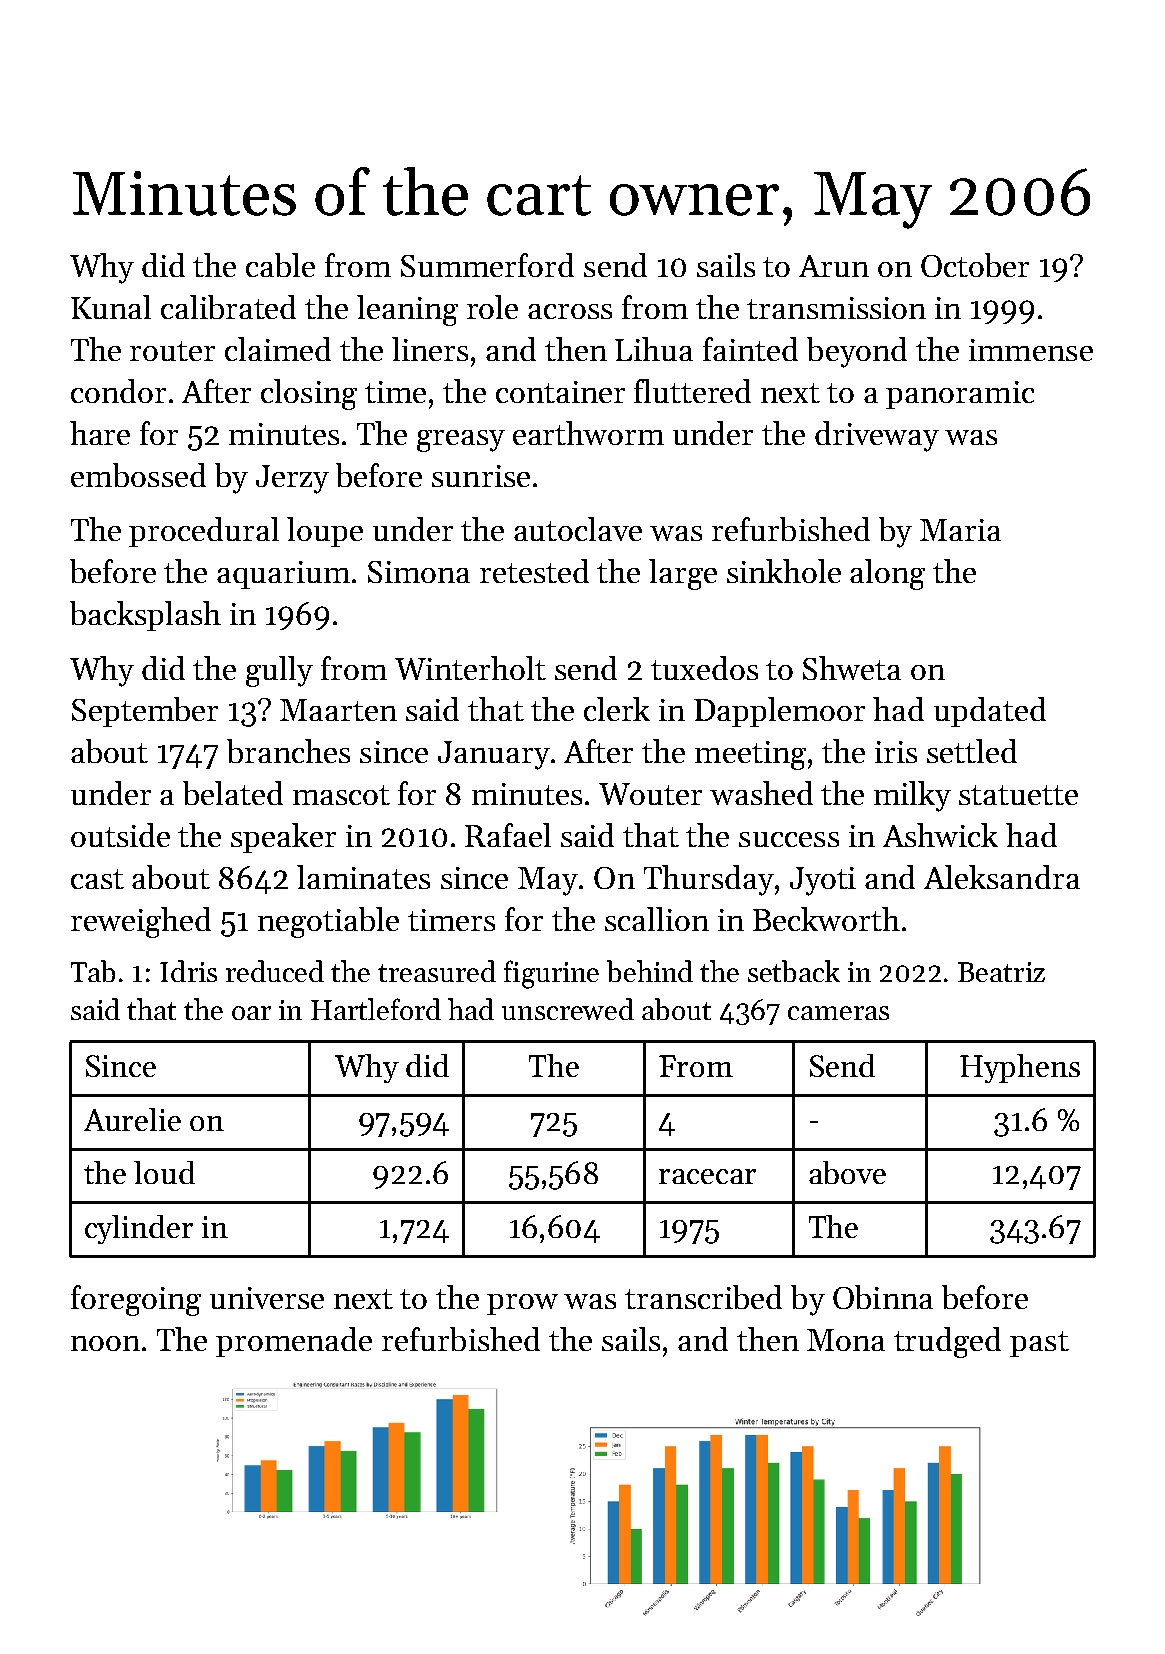 The image size is (1165, 1654). Describe the element at coordinates (836, 308) in the screenshot. I see `transmission` at that location.
